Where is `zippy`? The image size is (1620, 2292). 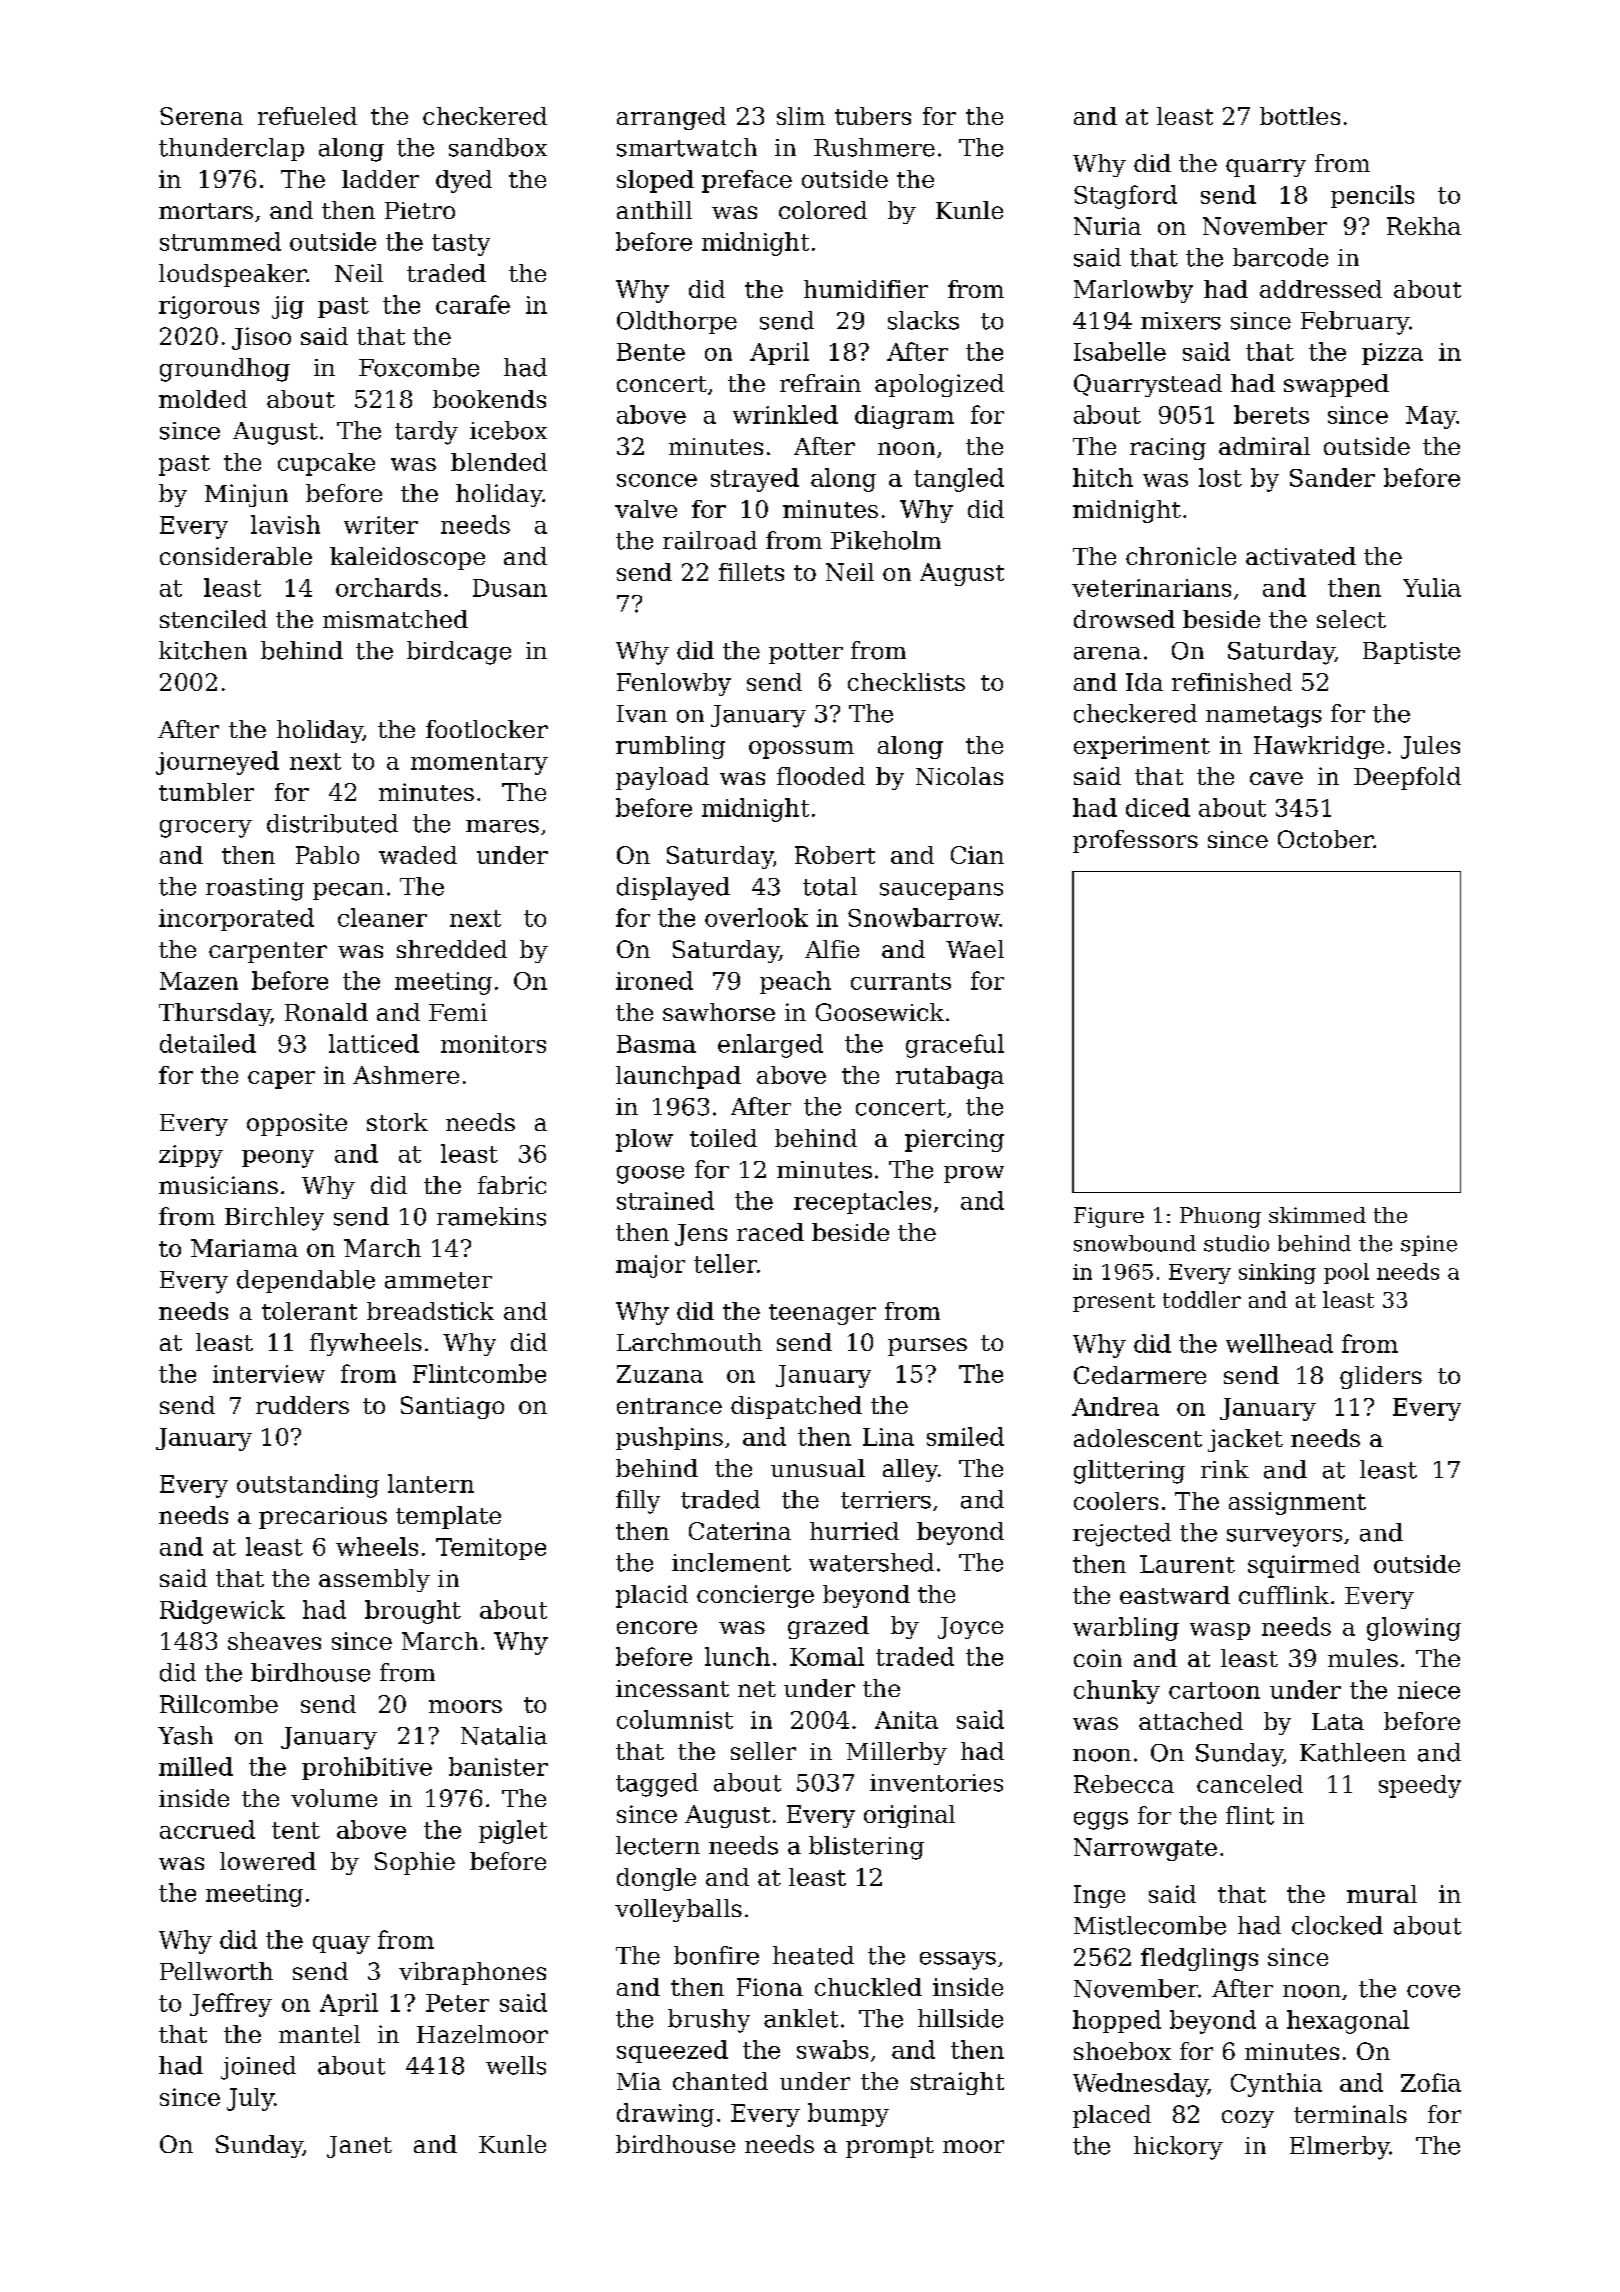
zippy is located at coordinates (191, 1156).
